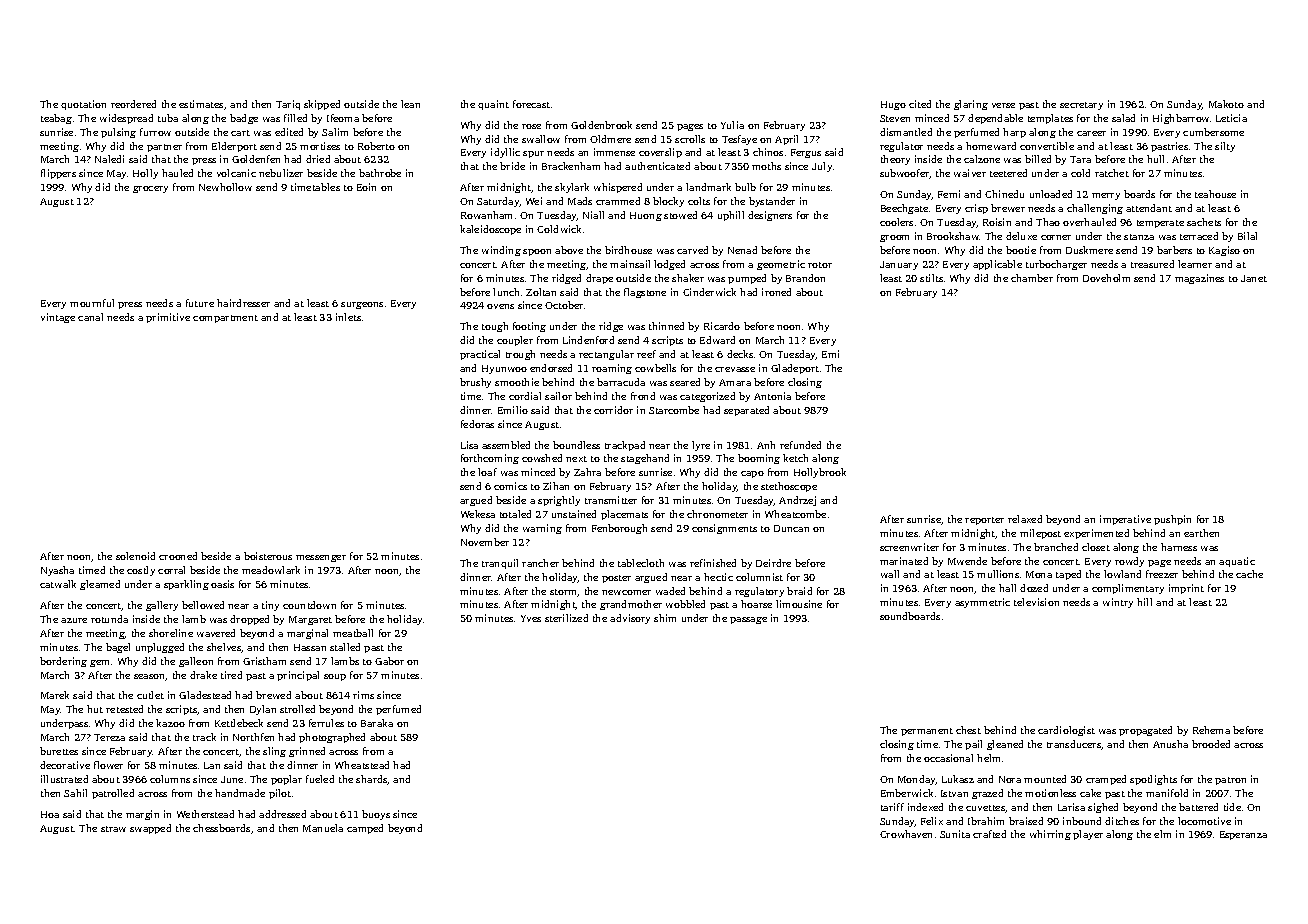  Describe the element at coordinates (953, 236) in the page. I see `Brookshaw` at that location.
